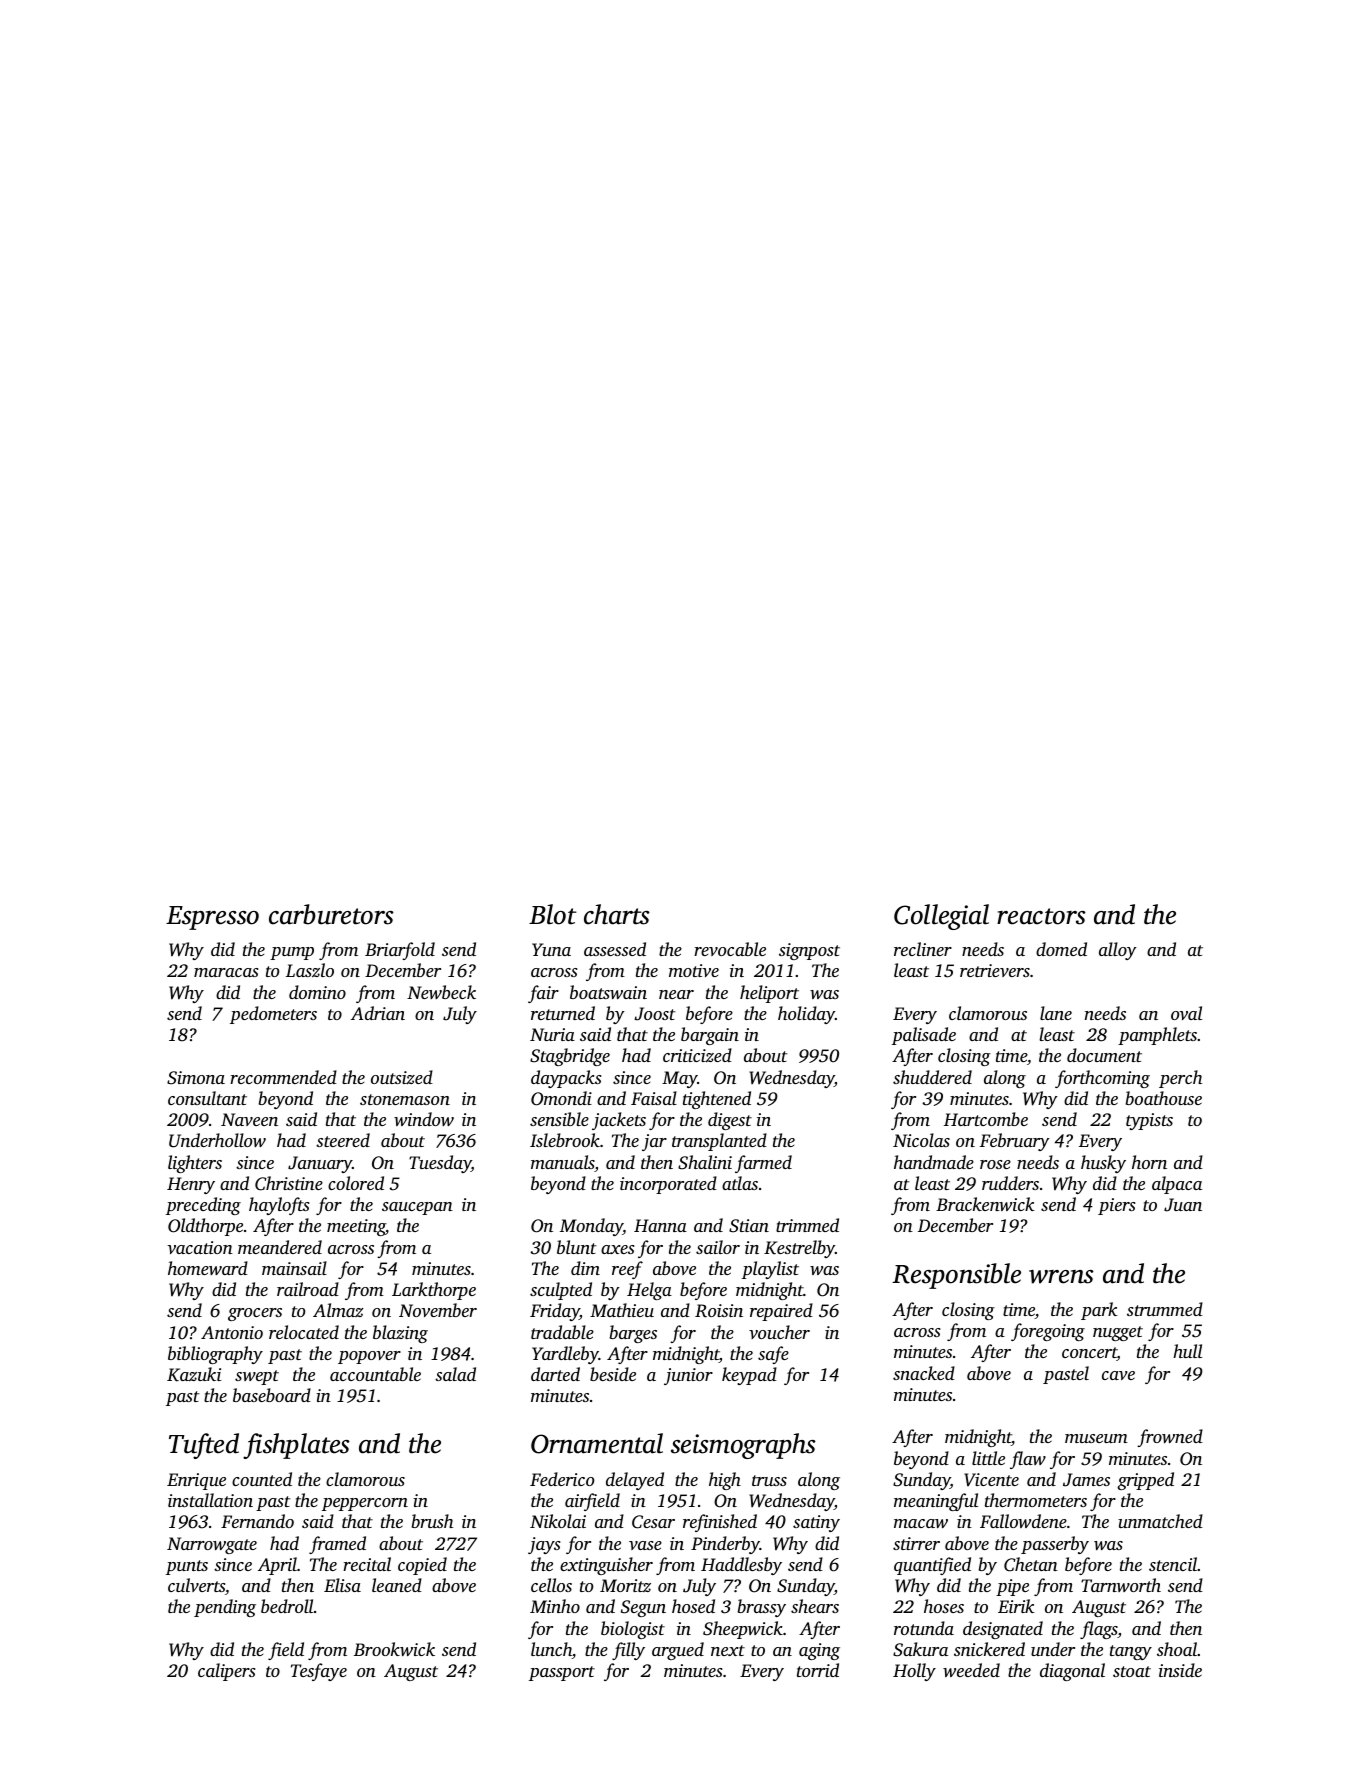 This screenshot has width=1370, height=1774. Describe the element at coordinates (1149, 1162) in the screenshot. I see `horn` at that location.
